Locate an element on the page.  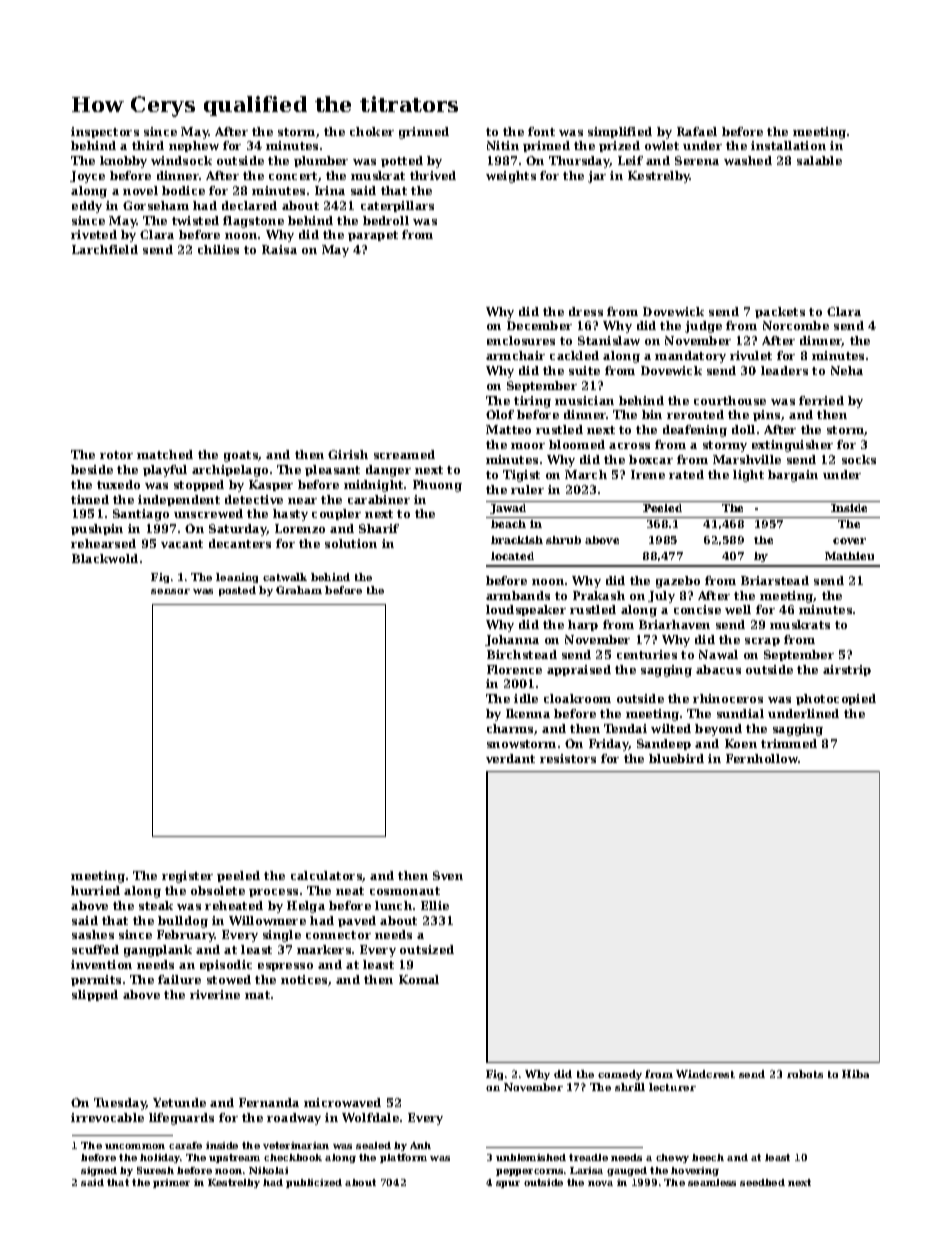
rivulet is located at coordinates (751, 355).
